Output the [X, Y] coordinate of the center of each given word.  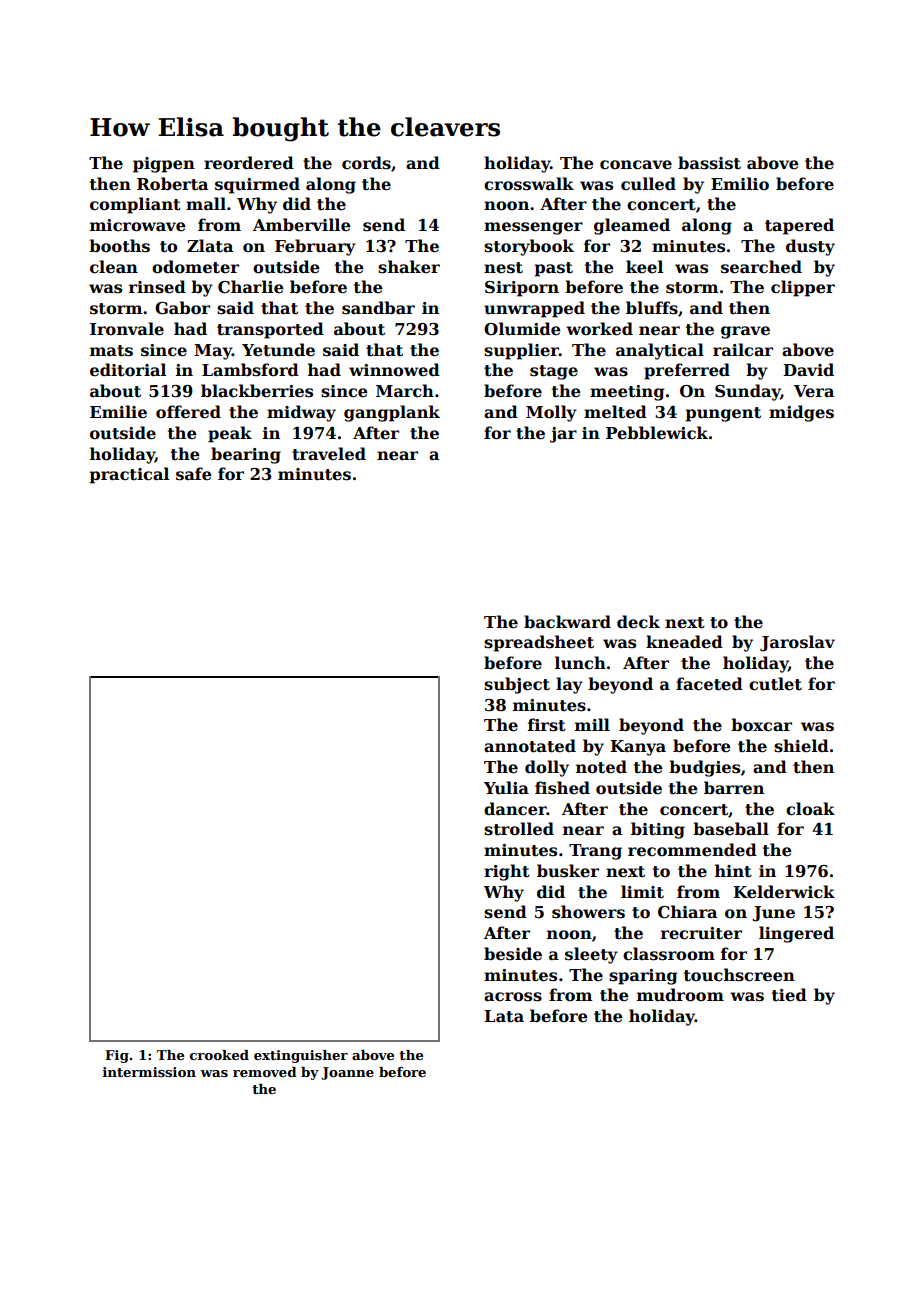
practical [129, 475]
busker [568, 871]
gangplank [392, 413]
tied [789, 995]
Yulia [506, 787]
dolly [547, 768]
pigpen [164, 165]
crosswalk [529, 184]
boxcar [761, 725]
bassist [709, 163]
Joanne [347, 1073]
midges [801, 413]
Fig [117, 1056]
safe [194, 474]
